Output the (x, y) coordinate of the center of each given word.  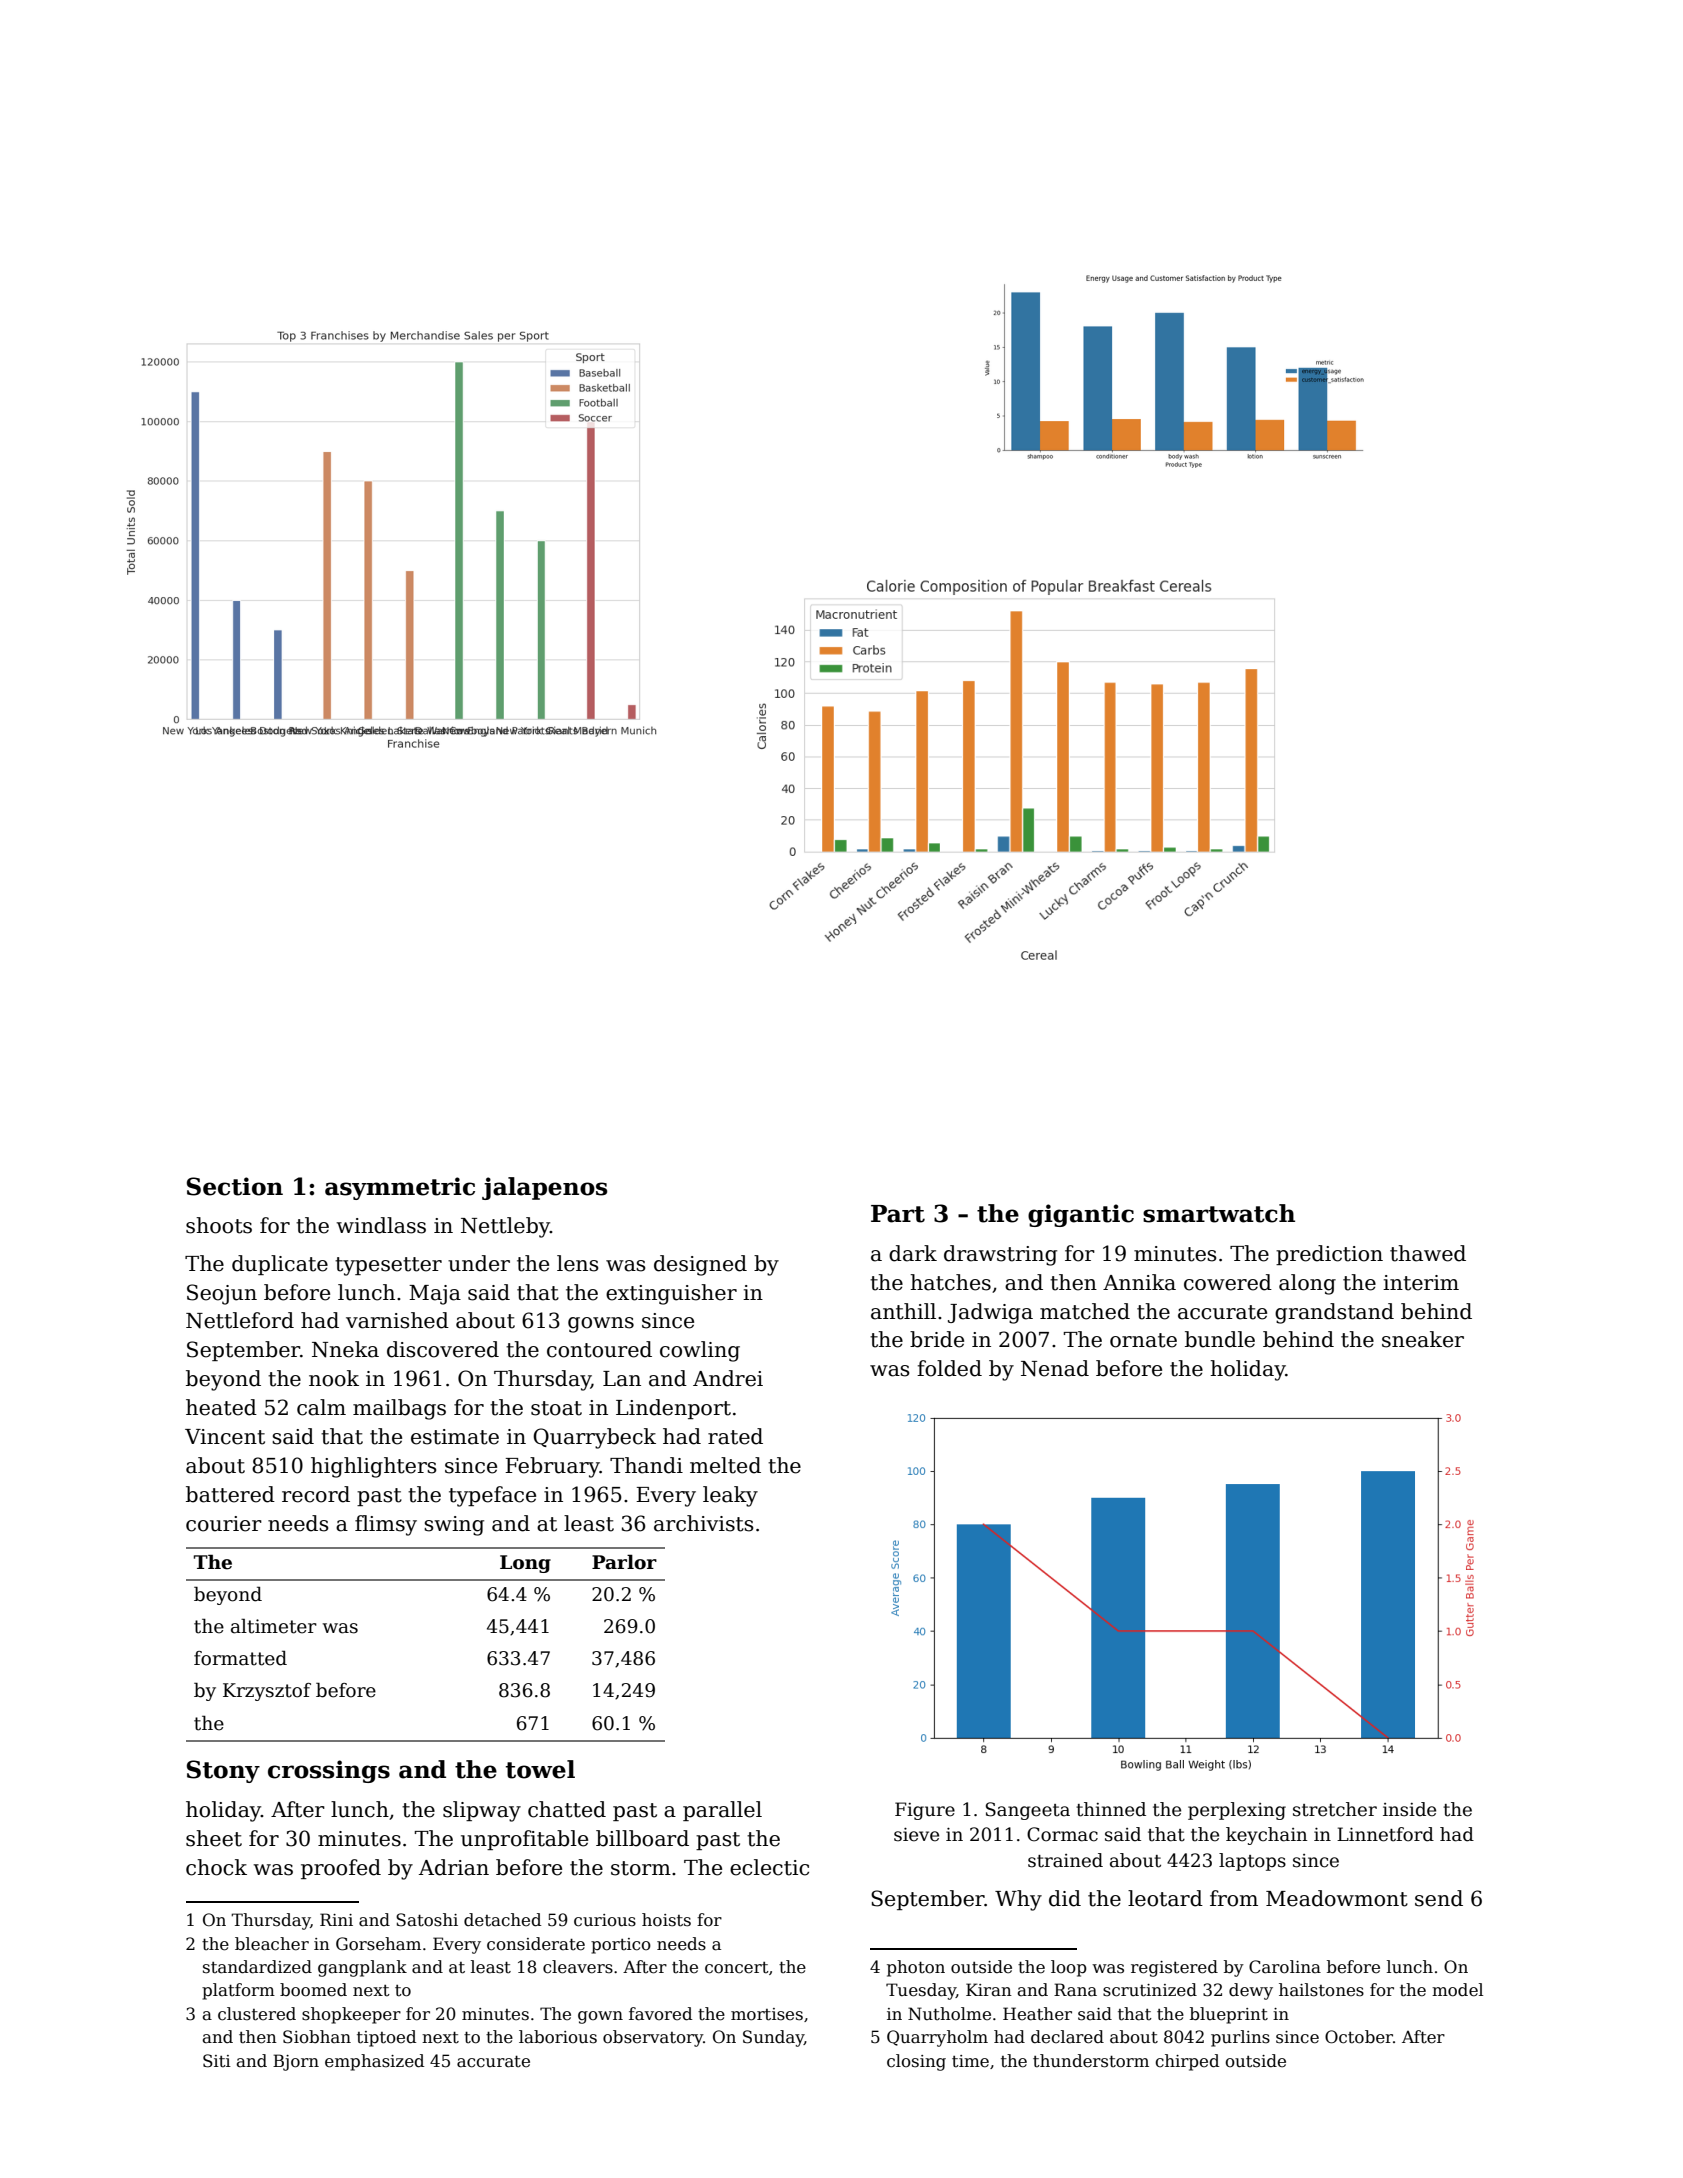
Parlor (624, 1562)
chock (216, 1867)
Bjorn (296, 2062)
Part (898, 1214)
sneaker (1423, 1339)
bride (937, 1339)
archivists (703, 1523)
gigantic (1081, 1215)
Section (235, 1186)
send (1439, 1898)
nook (334, 1378)
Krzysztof (267, 1692)
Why (1018, 1900)
